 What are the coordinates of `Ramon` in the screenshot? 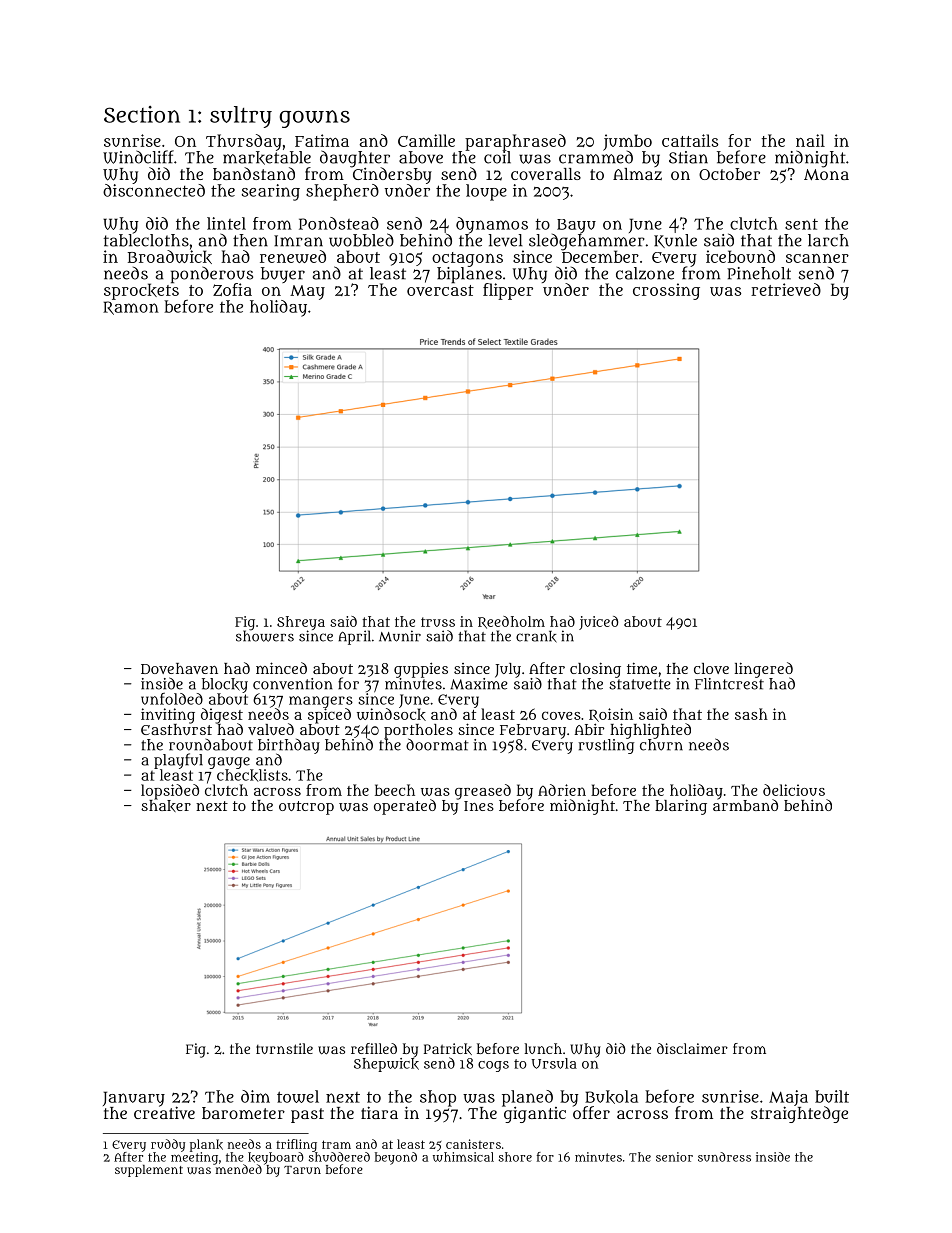 It's located at (131, 308).
